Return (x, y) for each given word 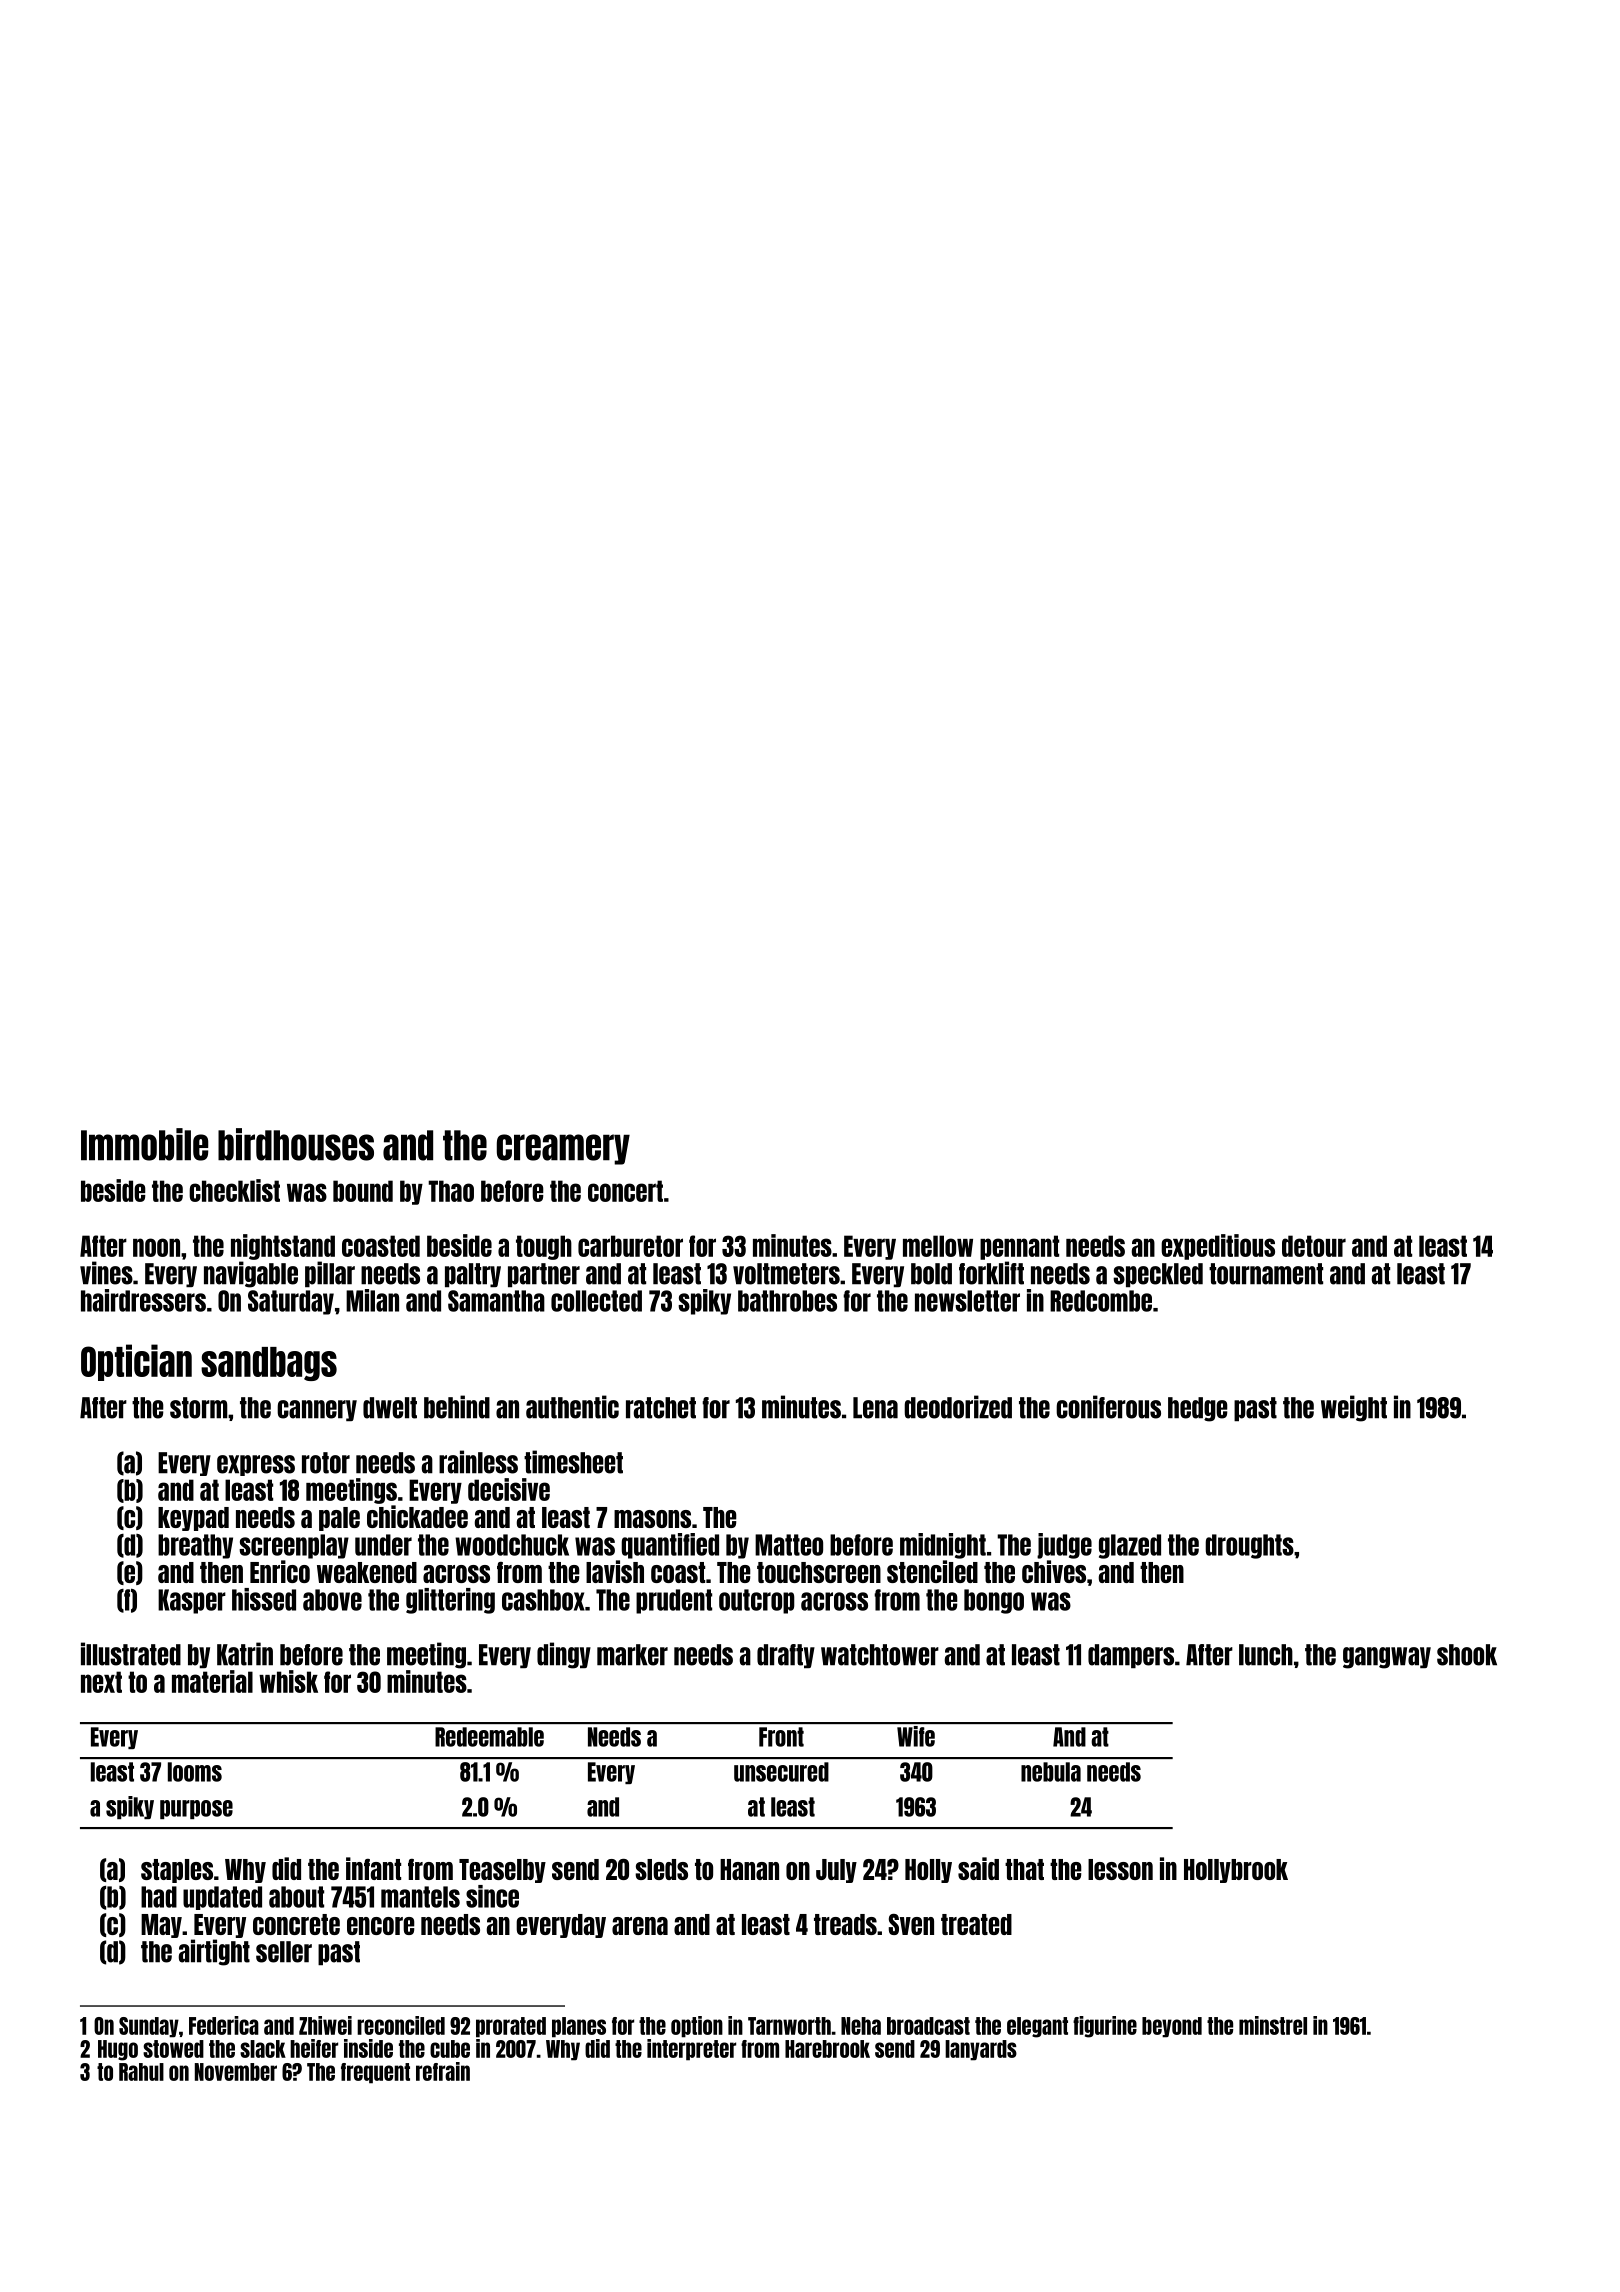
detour (1314, 1246)
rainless (478, 1462)
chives (1054, 1571)
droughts (1249, 1546)
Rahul (141, 2072)
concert (625, 1191)
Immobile (145, 1144)
